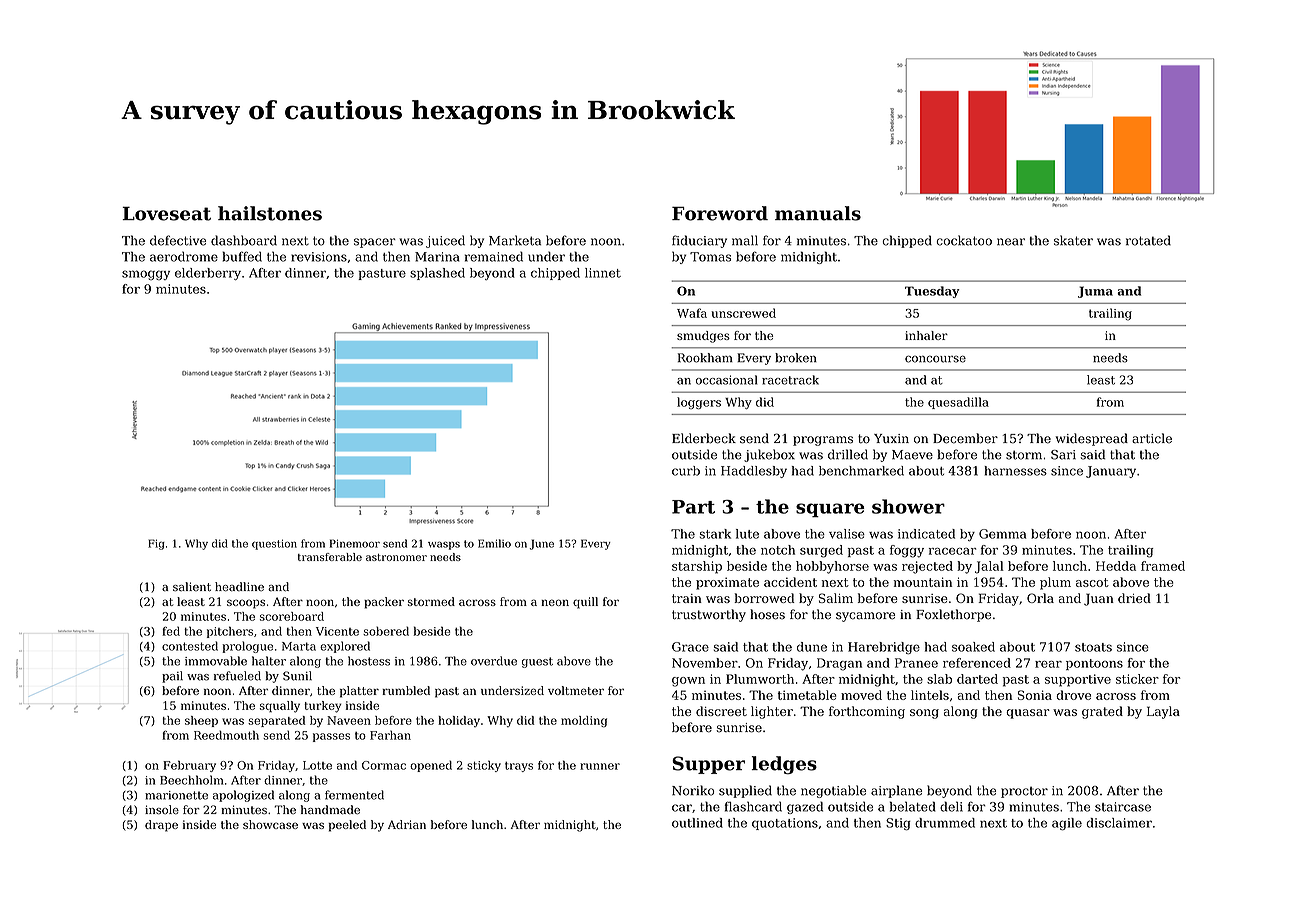 This image has height=924, width=1308. Describe the element at coordinates (926, 534) in the image. I see `indicated` at that location.
